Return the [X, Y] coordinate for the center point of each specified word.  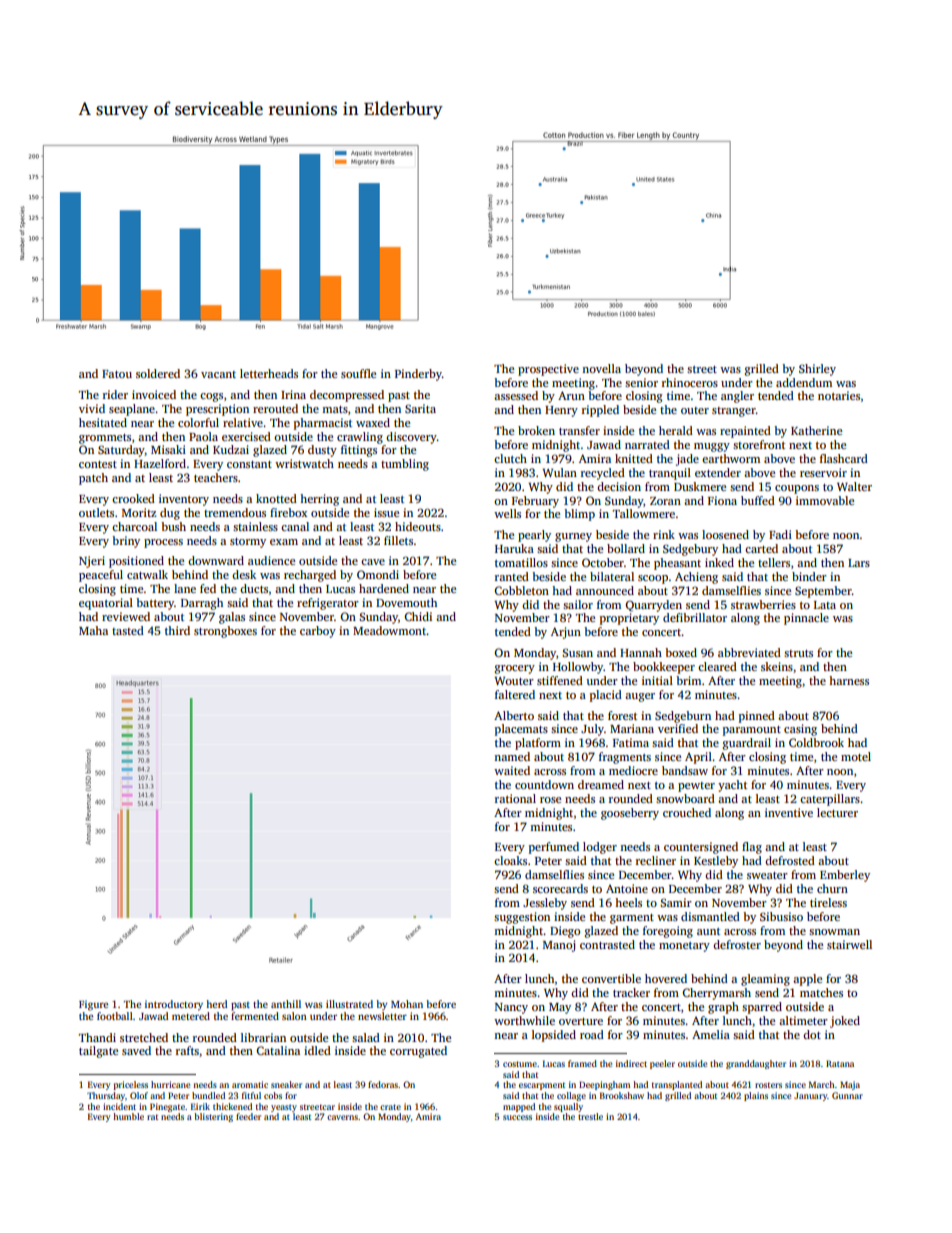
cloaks [510, 860]
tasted [128, 630]
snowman [834, 932]
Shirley [817, 370]
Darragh [202, 604]
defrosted [790, 860]
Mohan [407, 1004]
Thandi [97, 1037]
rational [515, 798]
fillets [398, 540]
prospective [548, 370]
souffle [358, 373]
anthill [286, 1004]
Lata [825, 605]
